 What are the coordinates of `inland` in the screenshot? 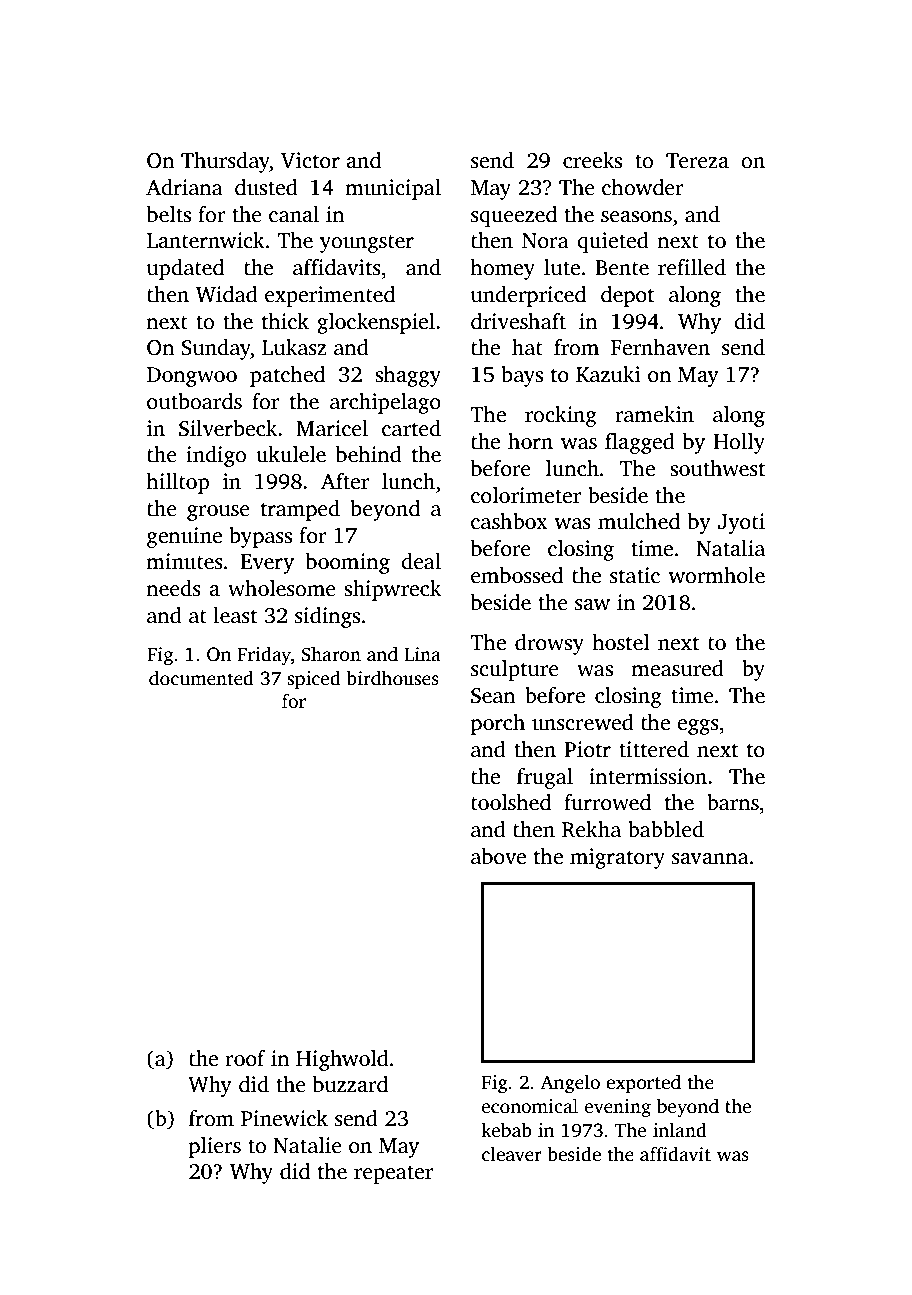 It's located at (680, 1130).
